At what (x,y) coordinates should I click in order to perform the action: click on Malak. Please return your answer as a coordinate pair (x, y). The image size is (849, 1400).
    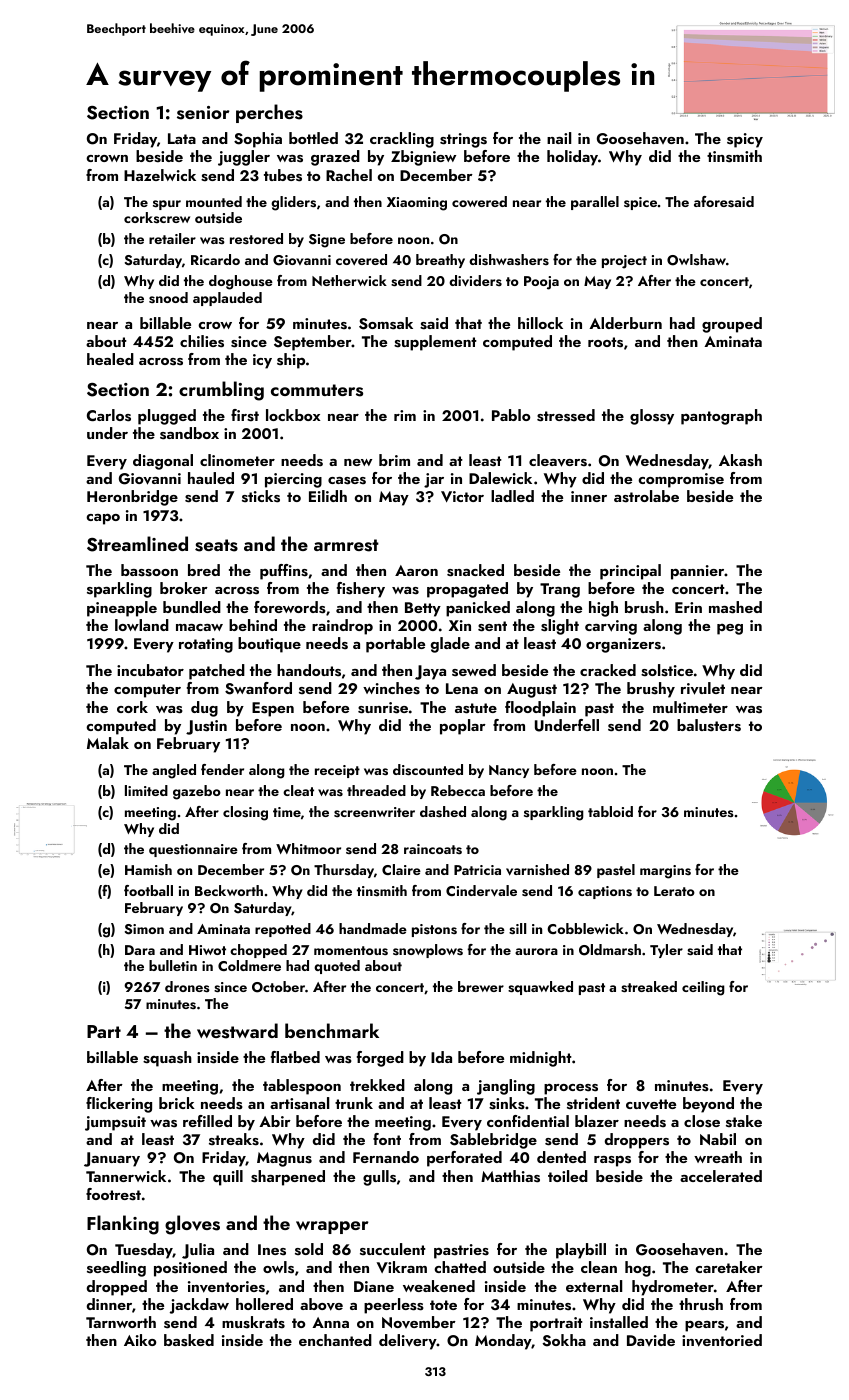
    Looking at the image, I should click on (108, 743).
